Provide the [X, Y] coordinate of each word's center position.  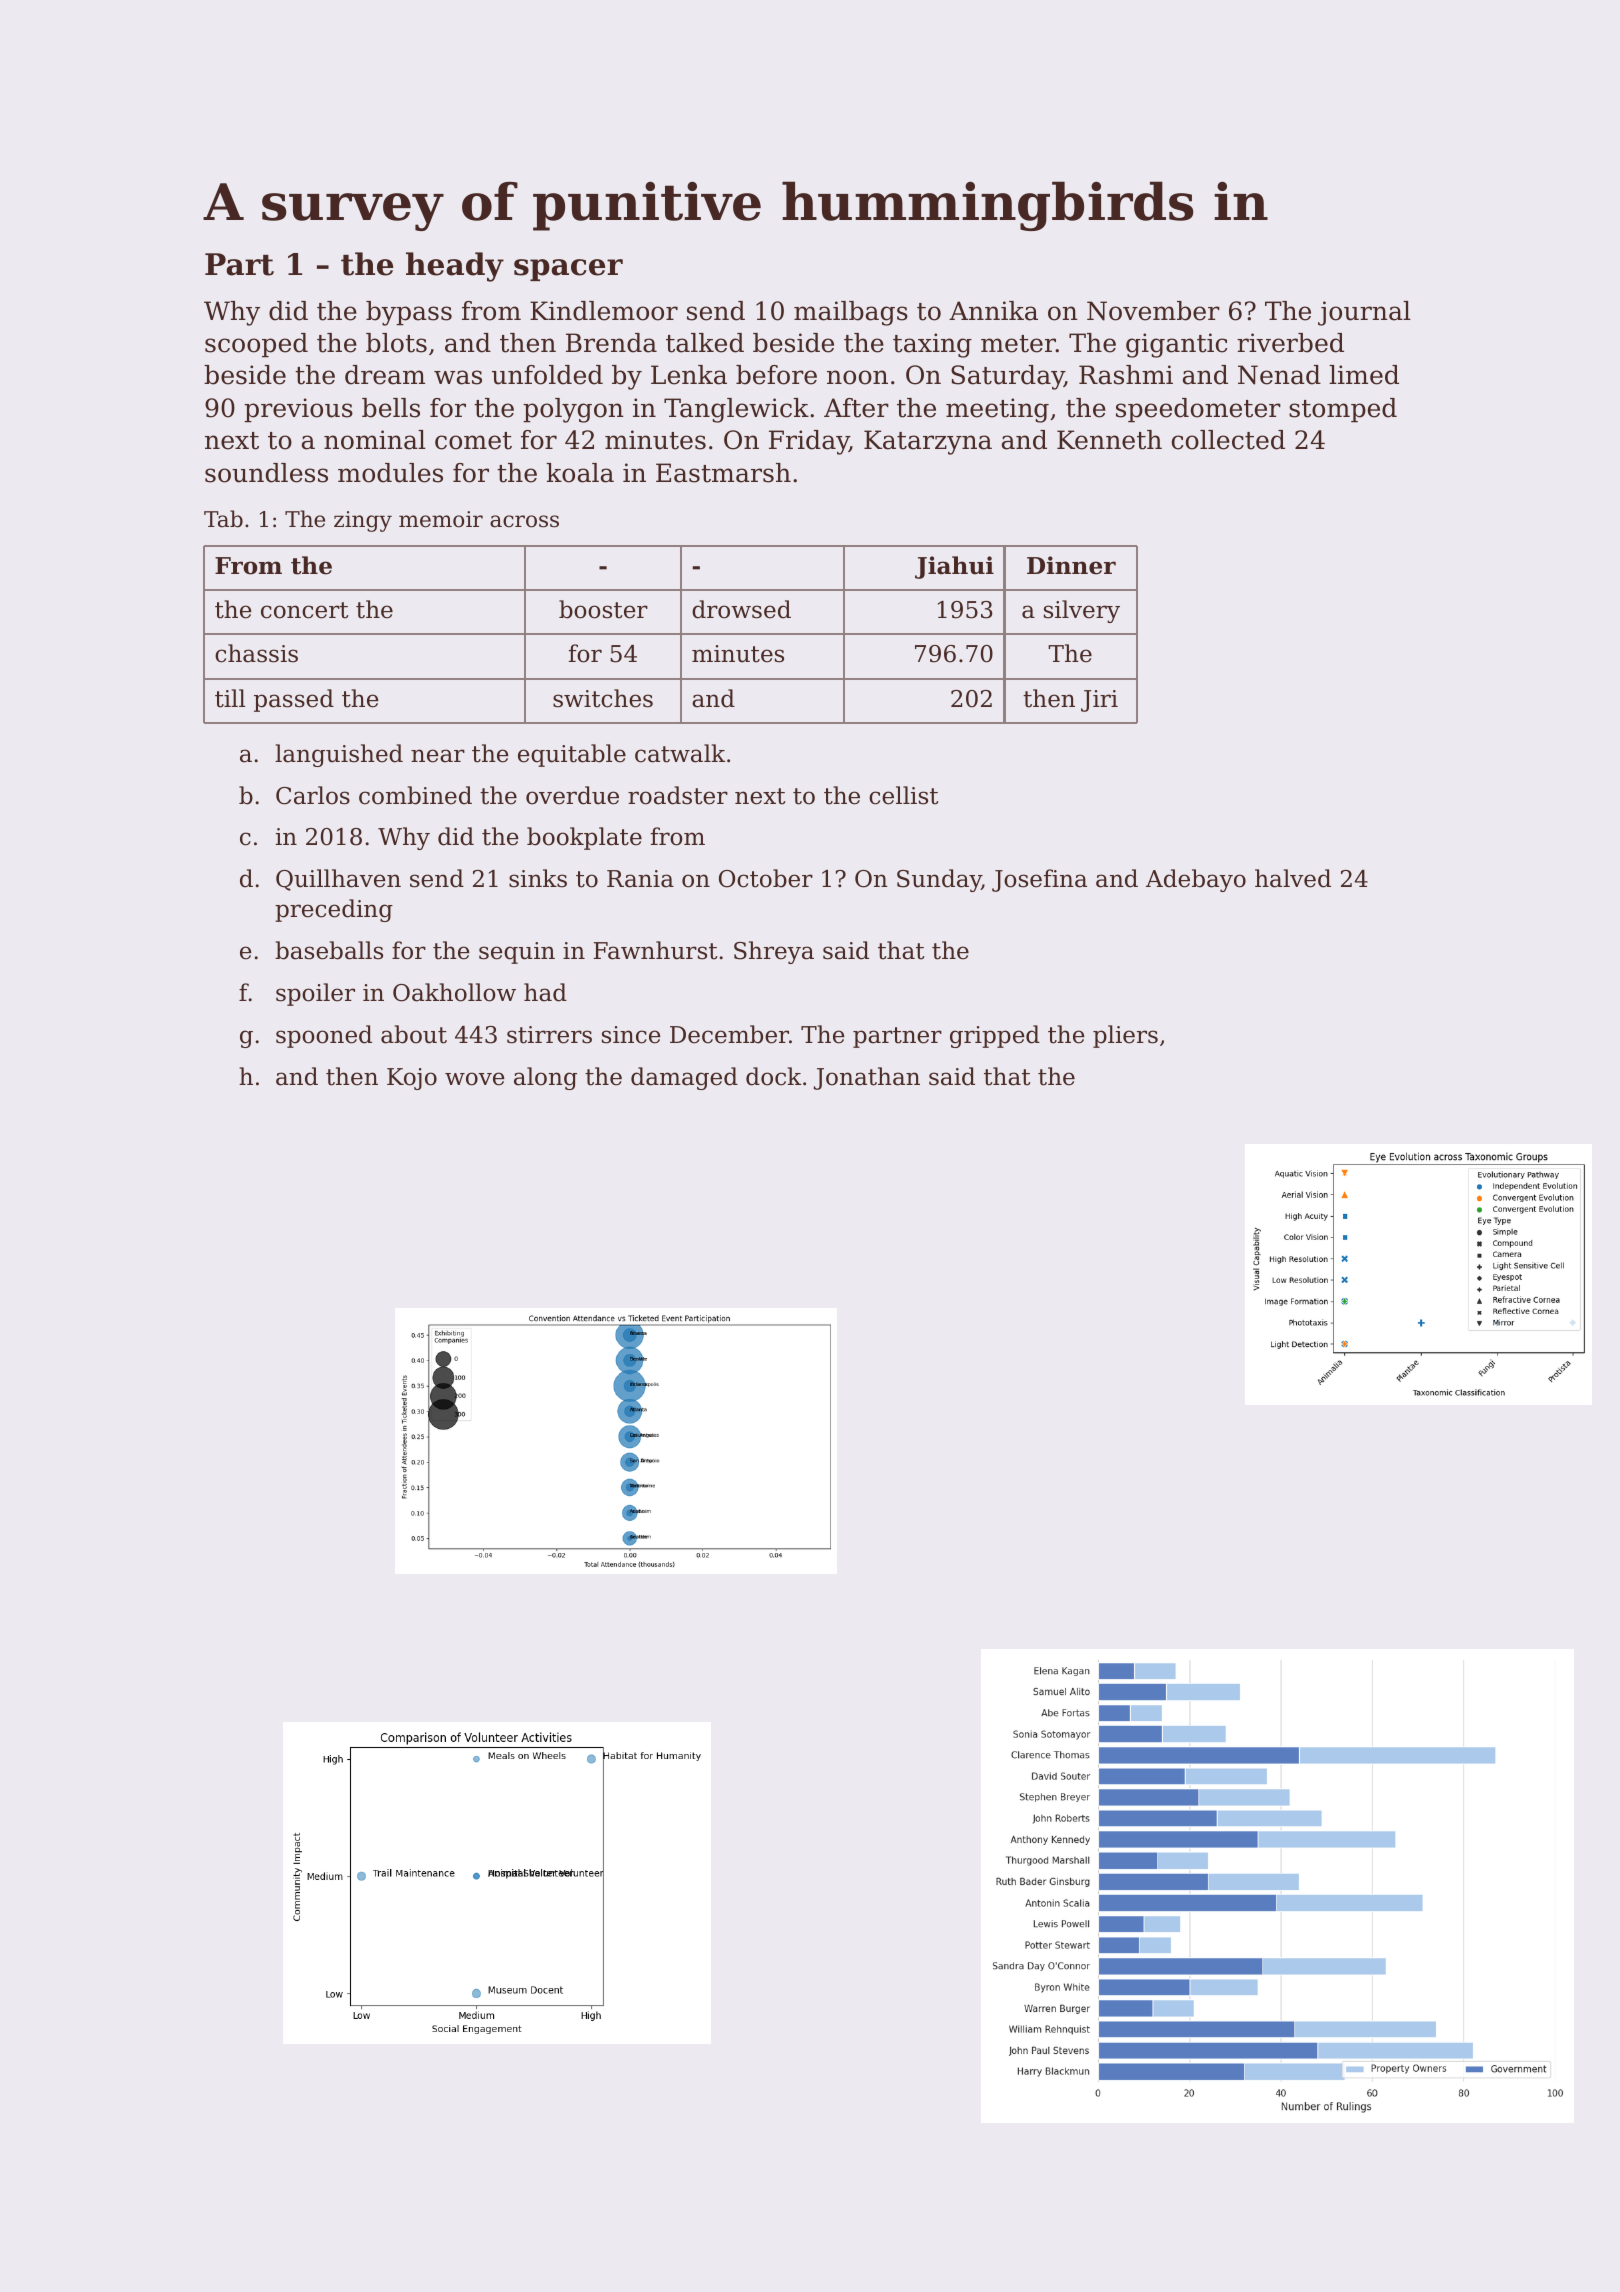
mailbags [851, 313]
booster [603, 609]
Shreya [774, 952]
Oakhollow [454, 992]
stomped [1343, 410]
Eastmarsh [723, 473]
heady [455, 267]
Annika [993, 311]
